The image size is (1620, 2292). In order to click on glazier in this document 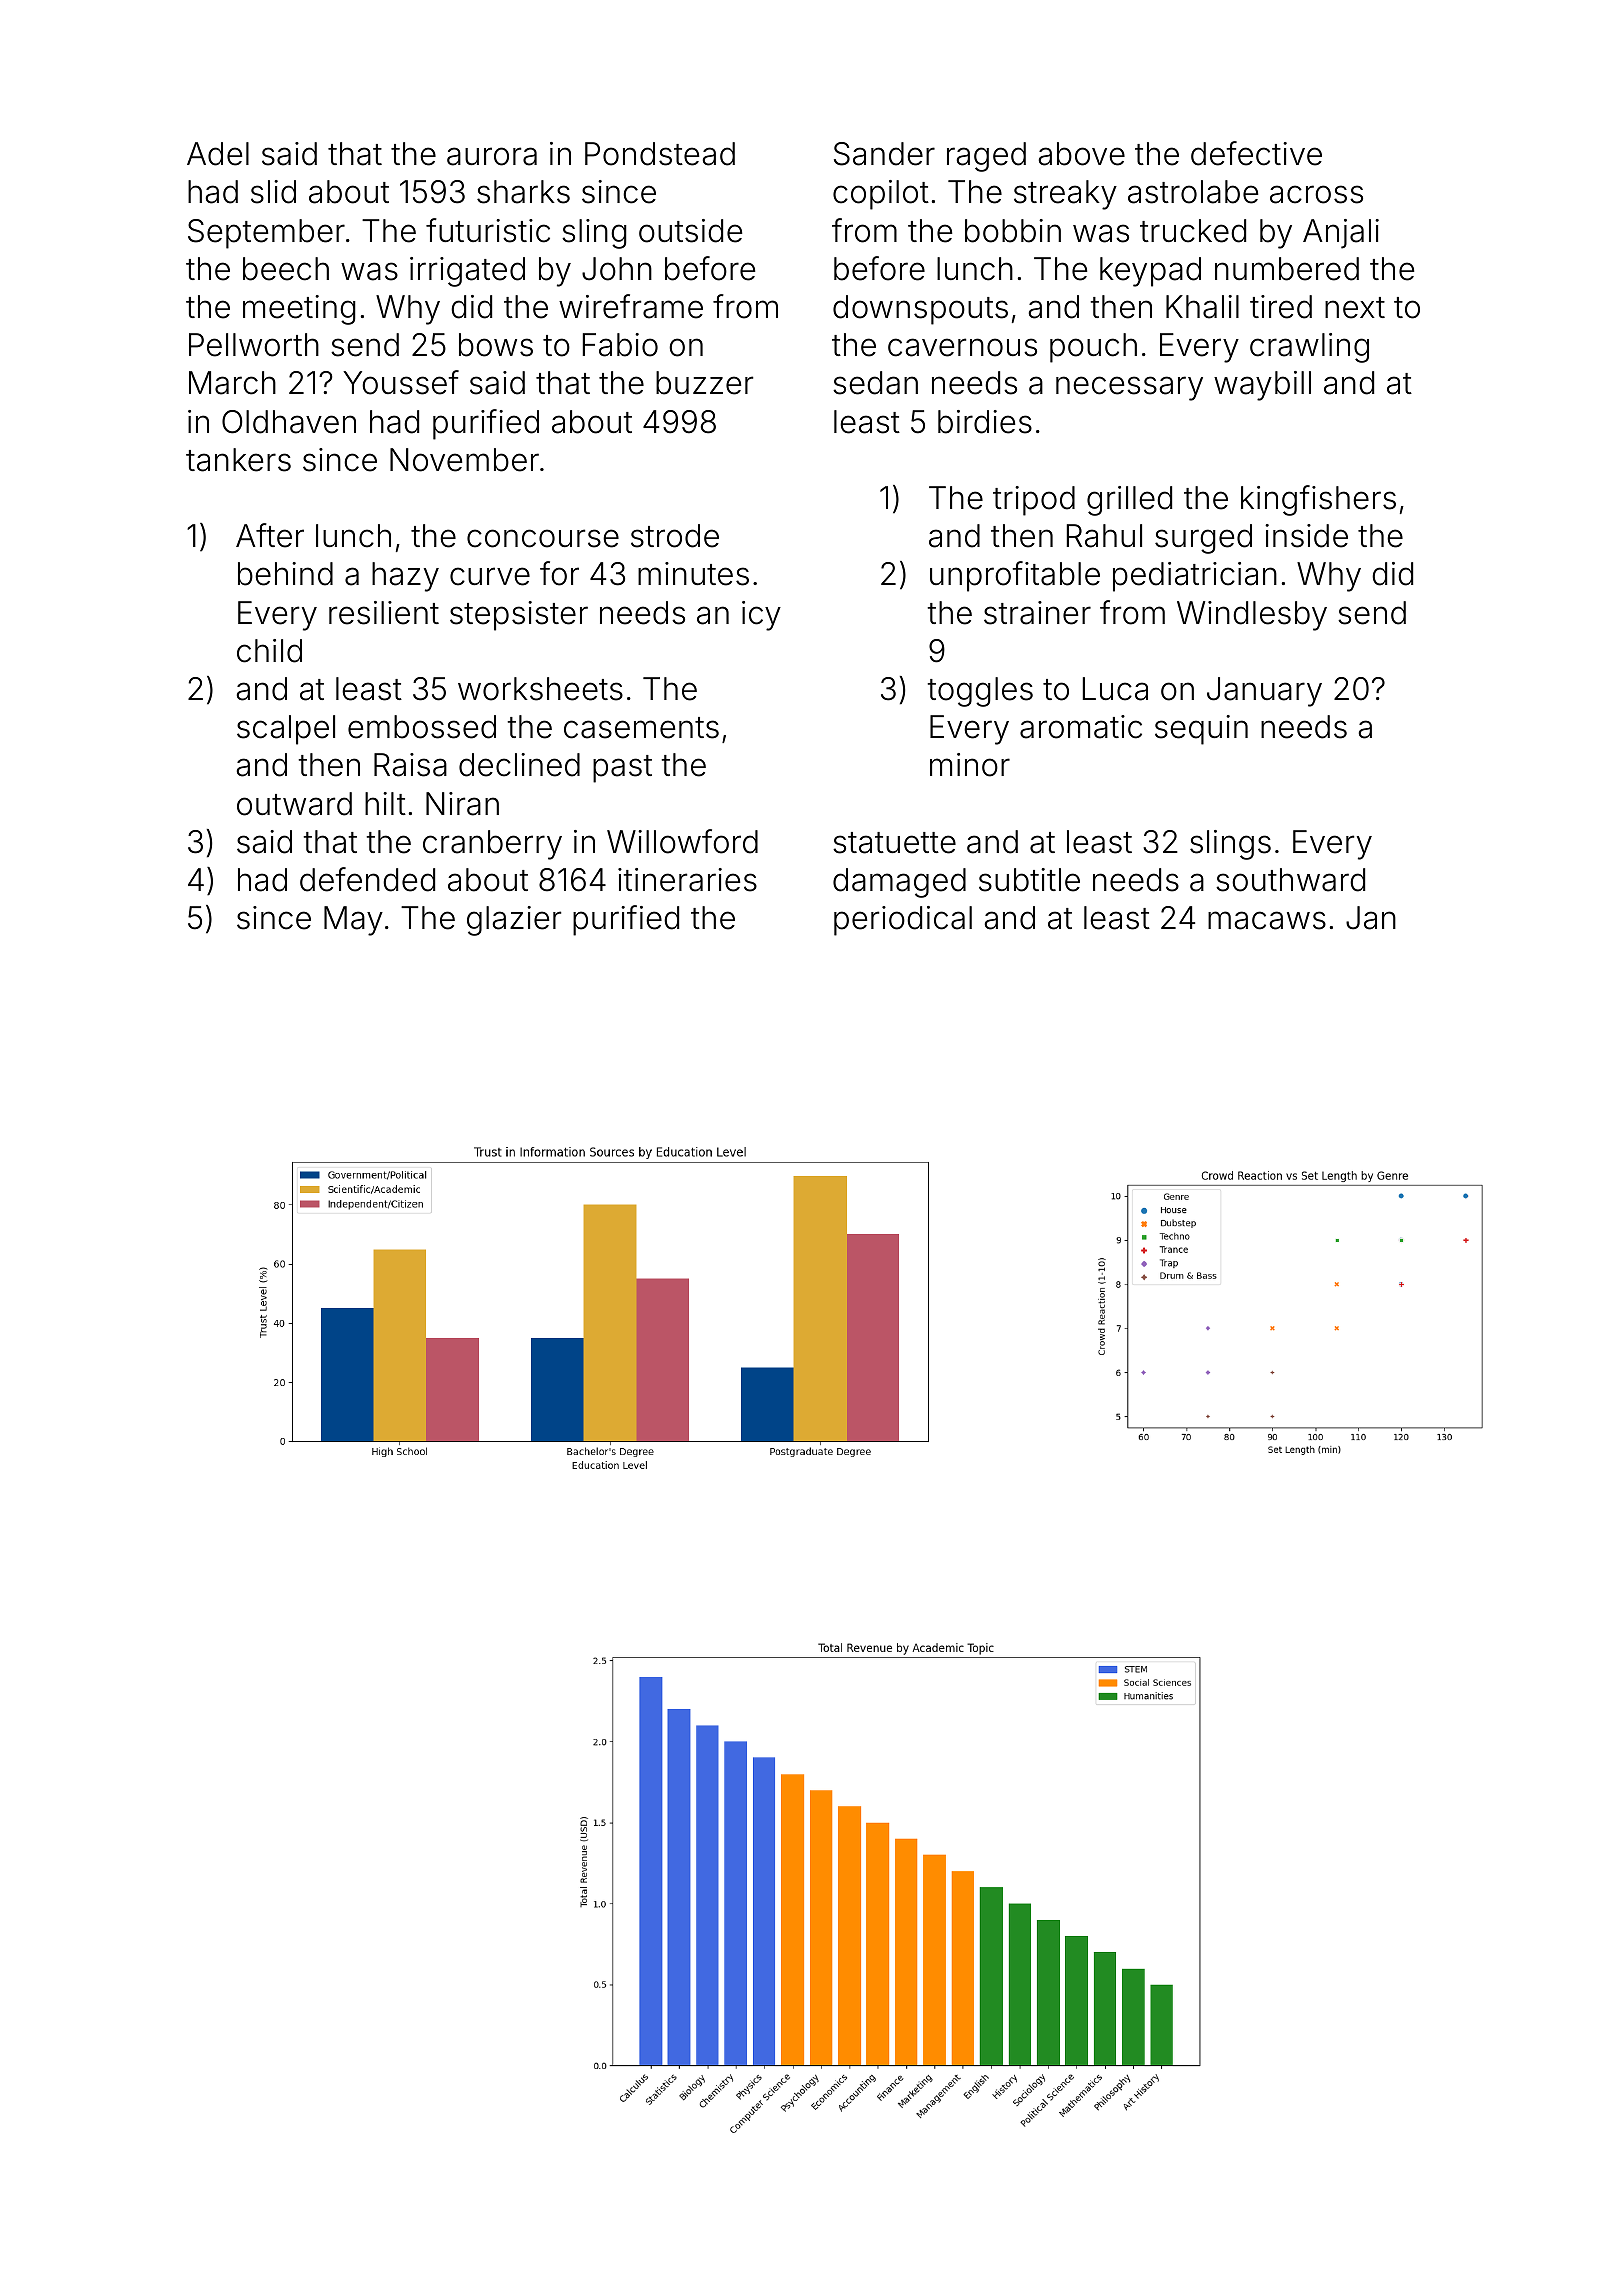, I will do `click(514, 921)`.
